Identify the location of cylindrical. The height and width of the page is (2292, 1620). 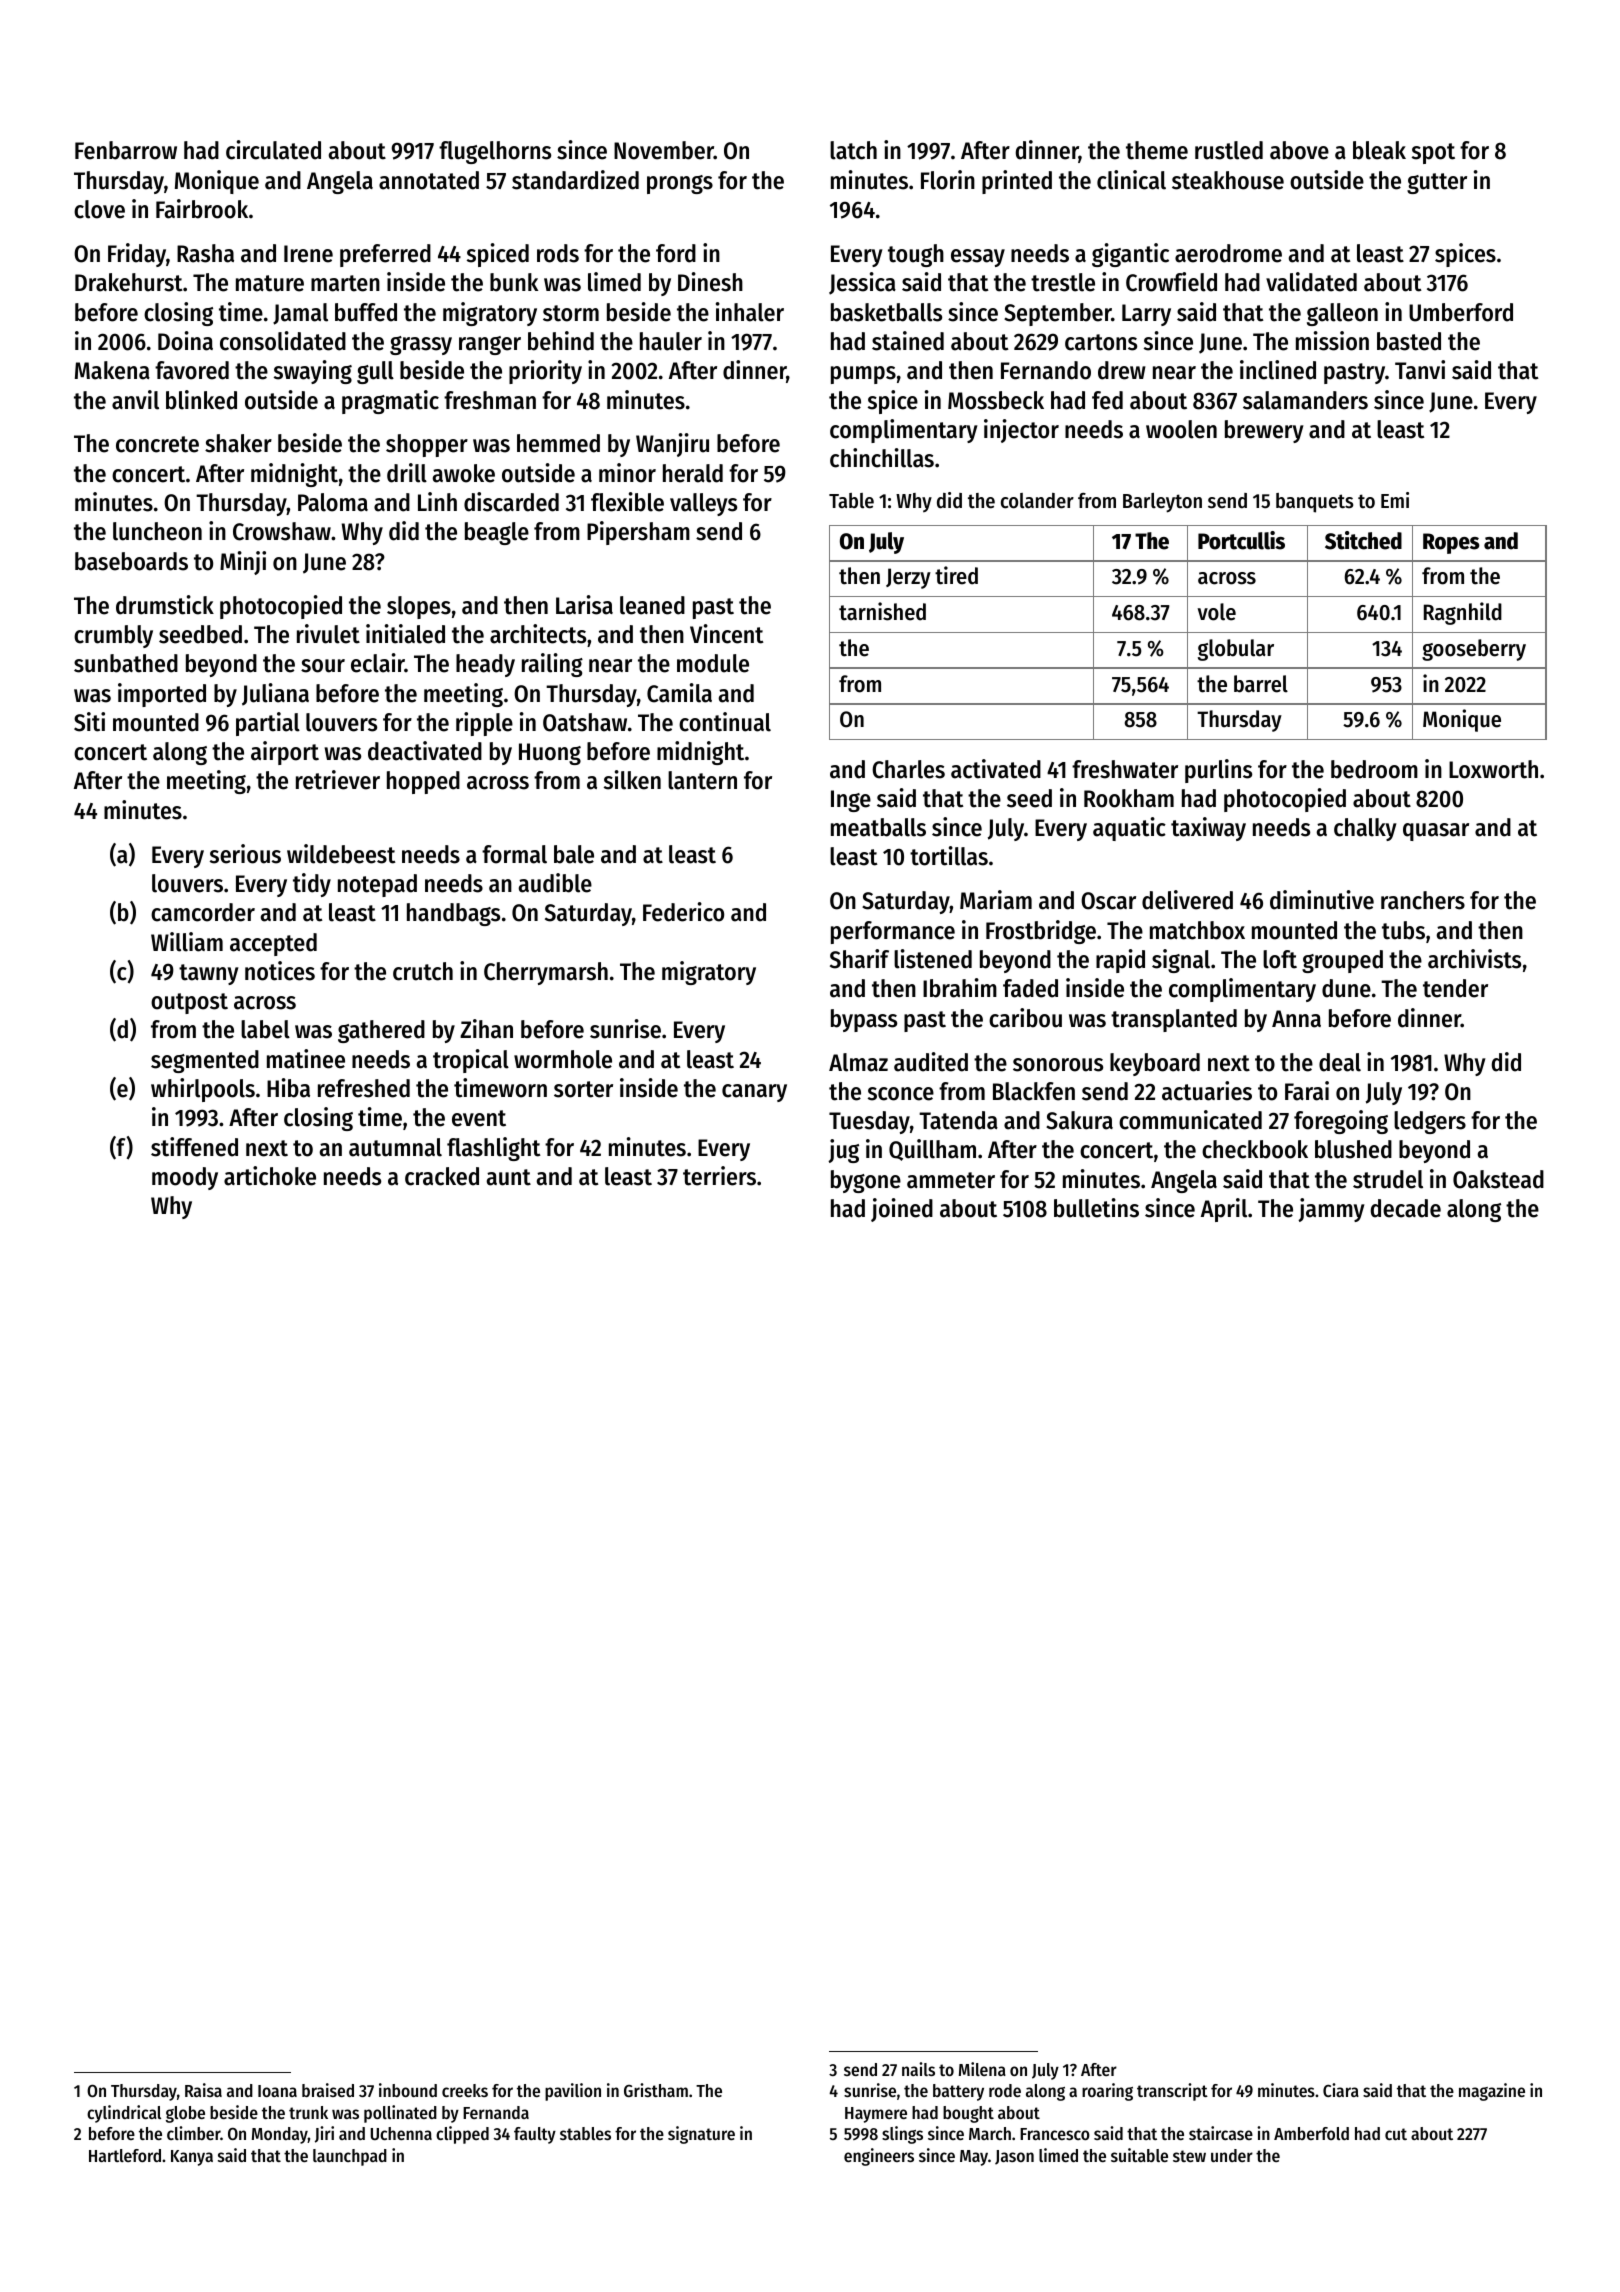
(124, 2114).
